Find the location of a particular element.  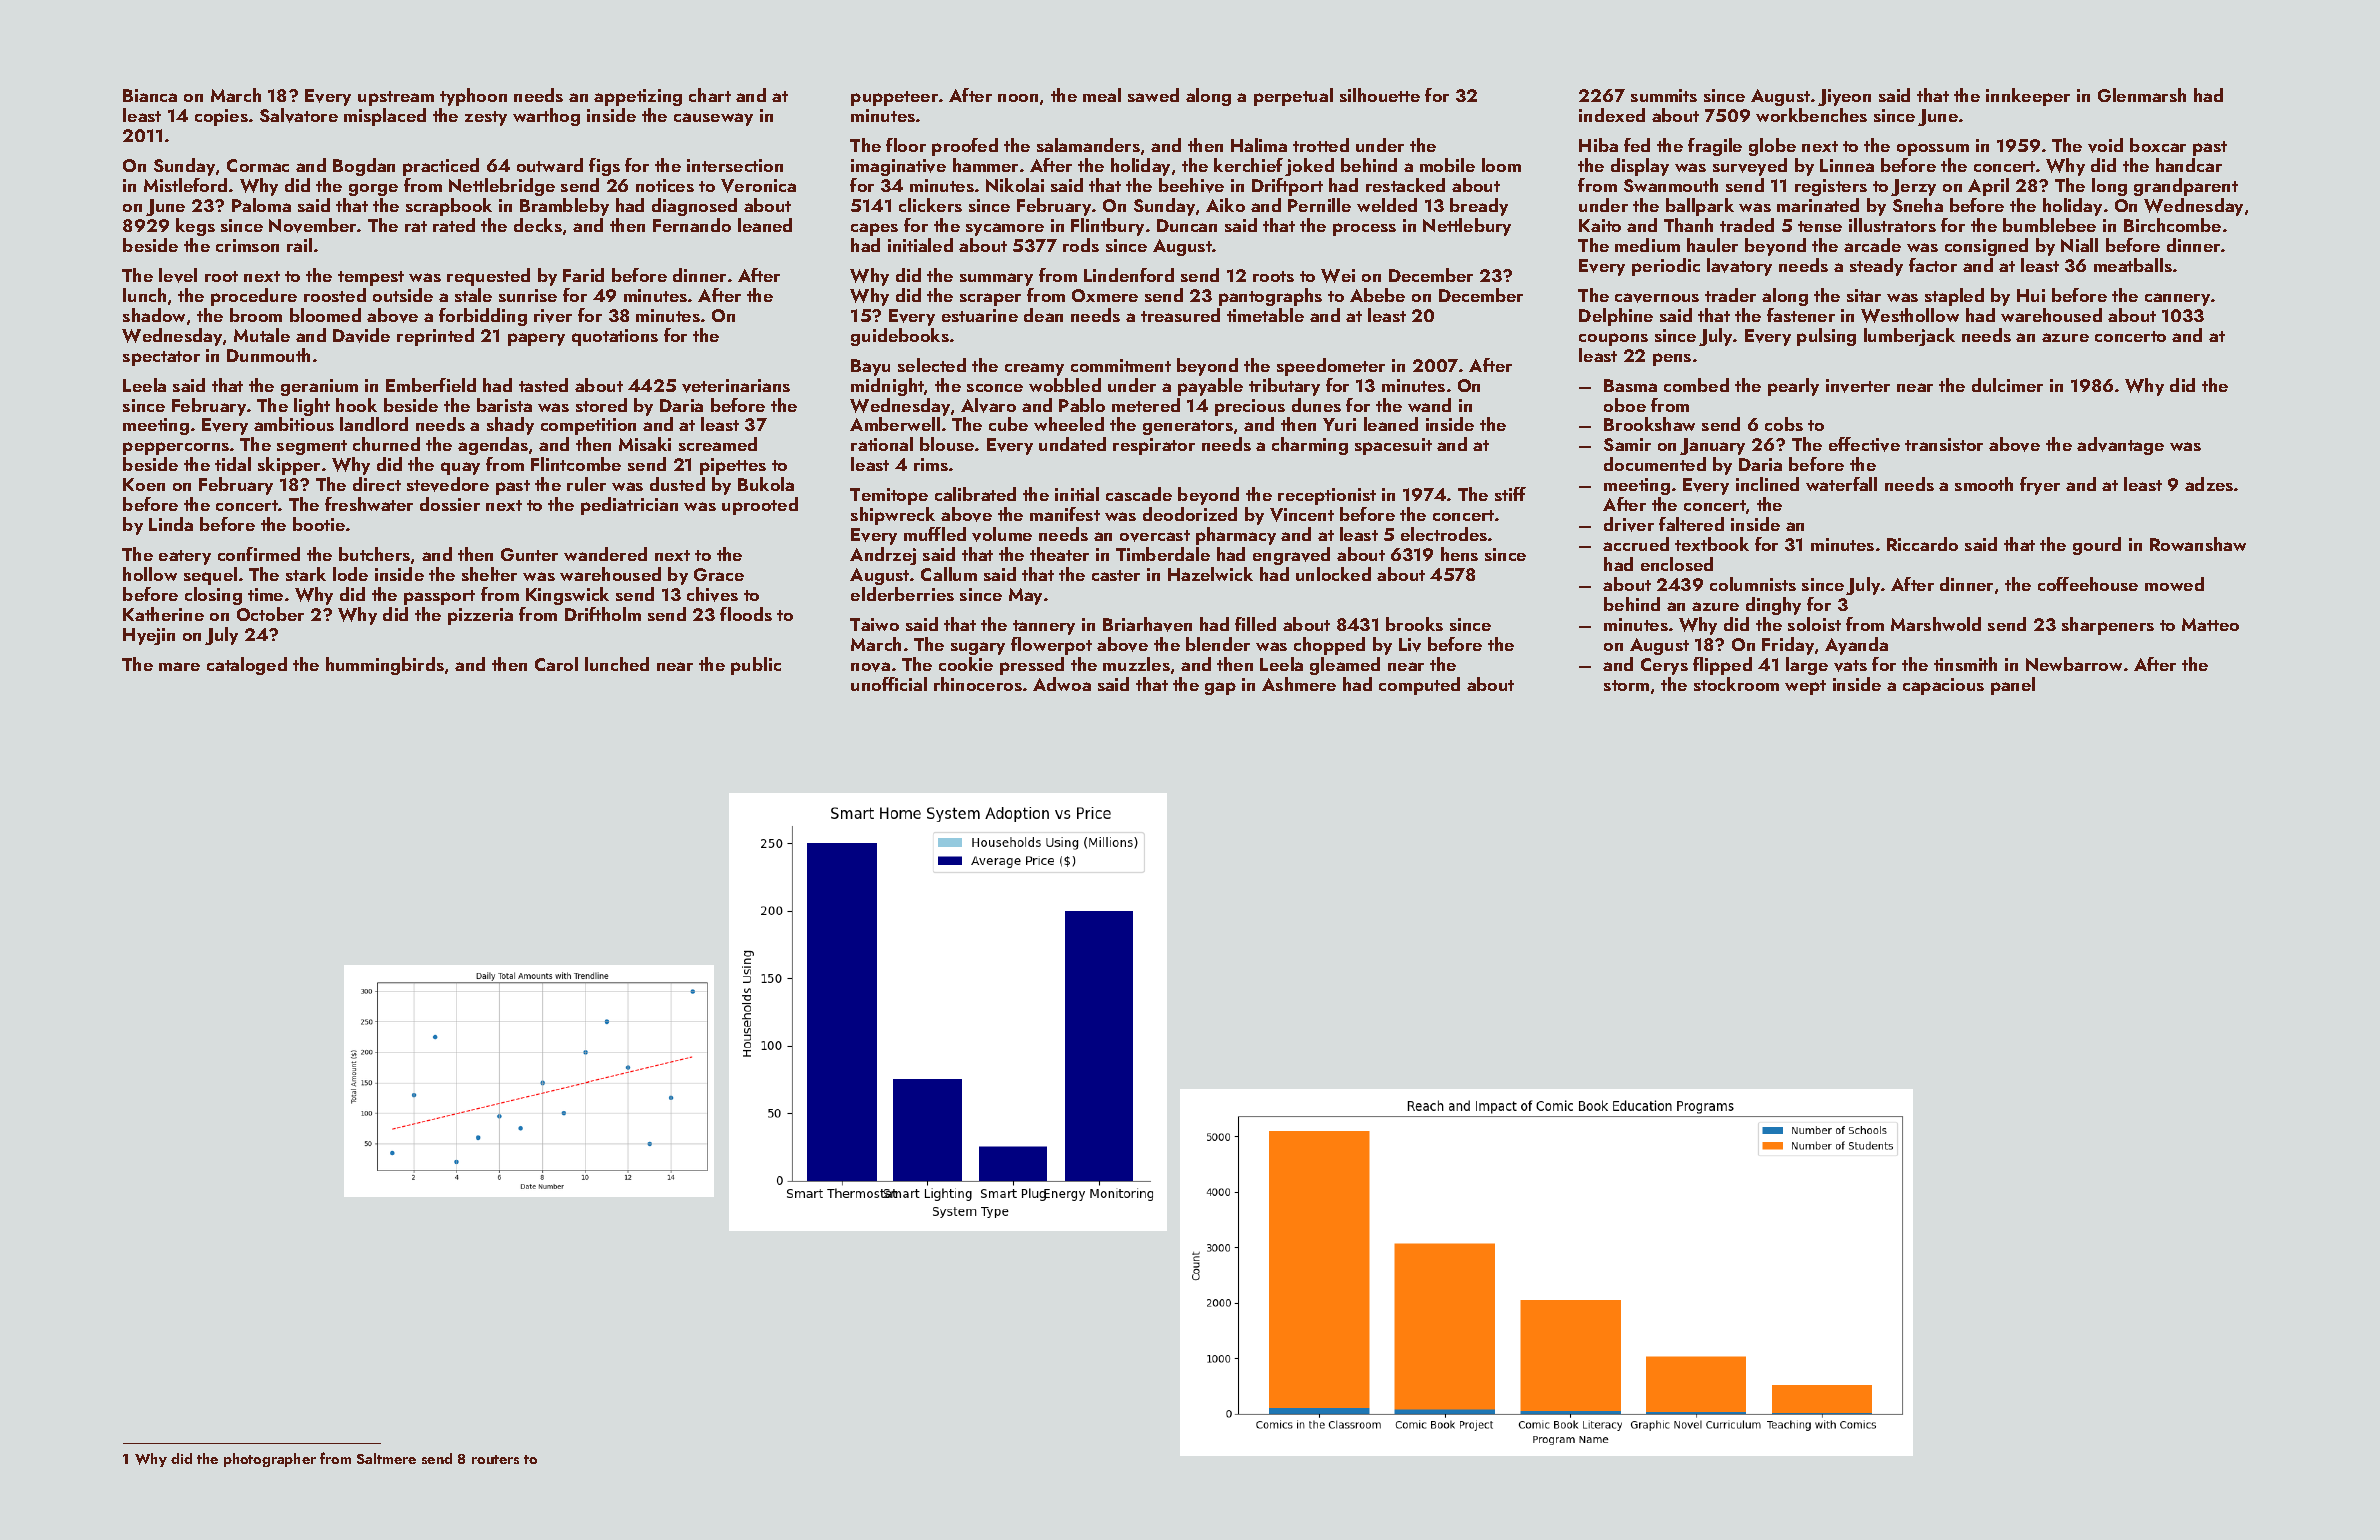

routers is located at coordinates (495, 1459).
